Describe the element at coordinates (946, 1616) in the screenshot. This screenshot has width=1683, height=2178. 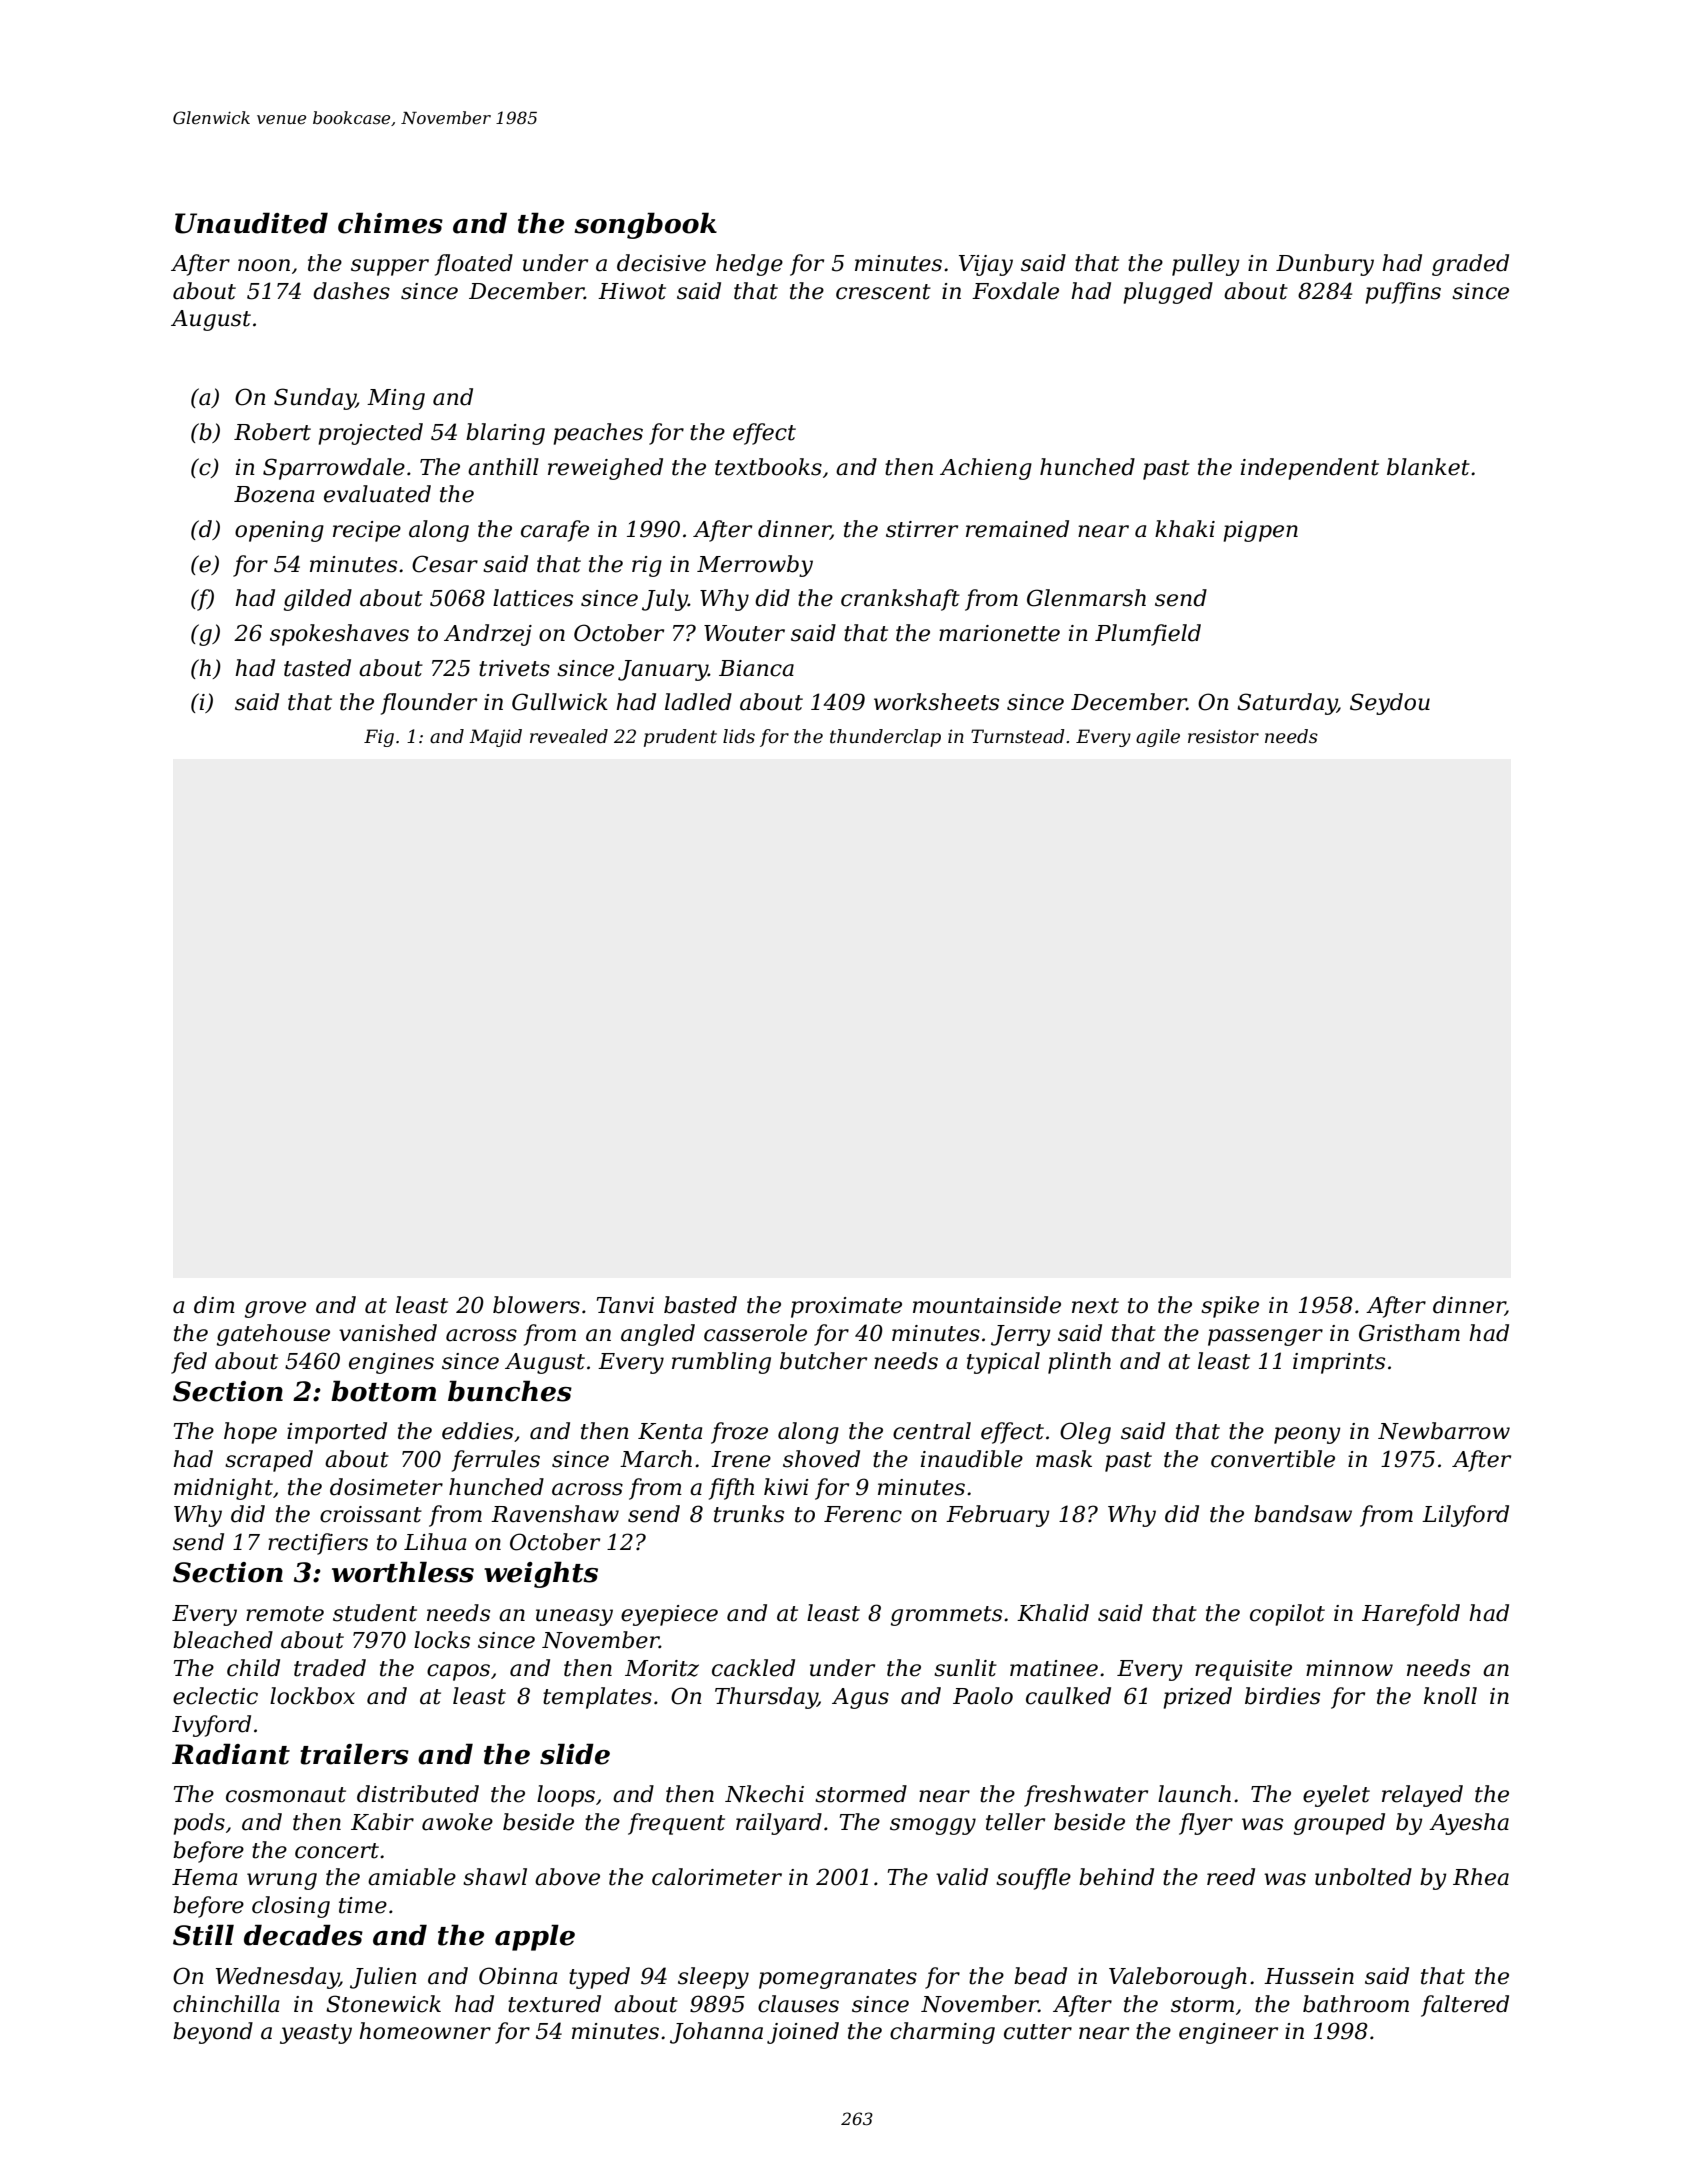
I see `grommets` at that location.
